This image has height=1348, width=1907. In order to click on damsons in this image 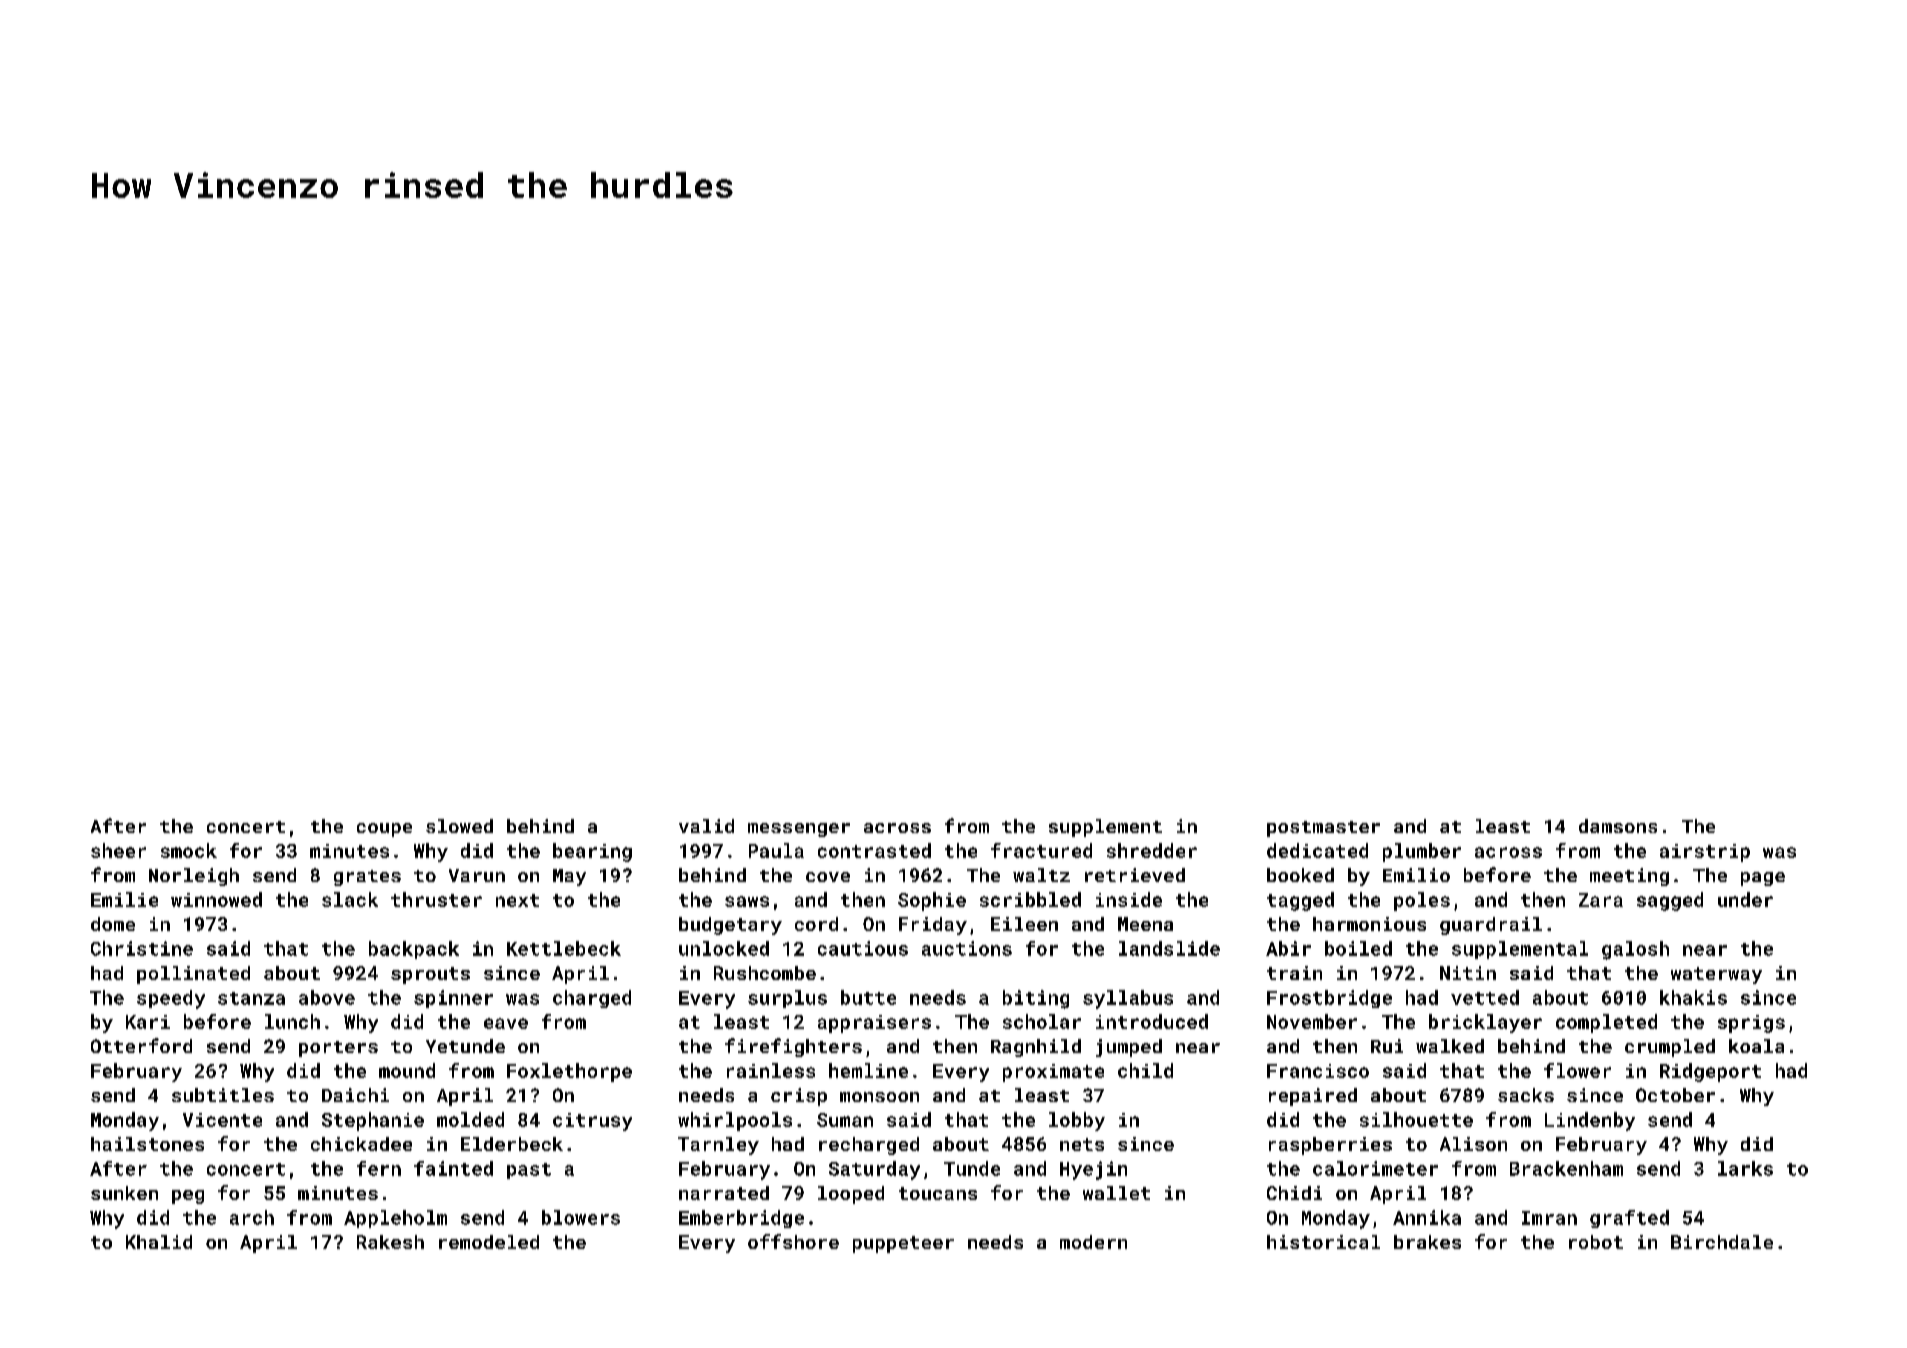, I will do `click(1618, 826)`.
